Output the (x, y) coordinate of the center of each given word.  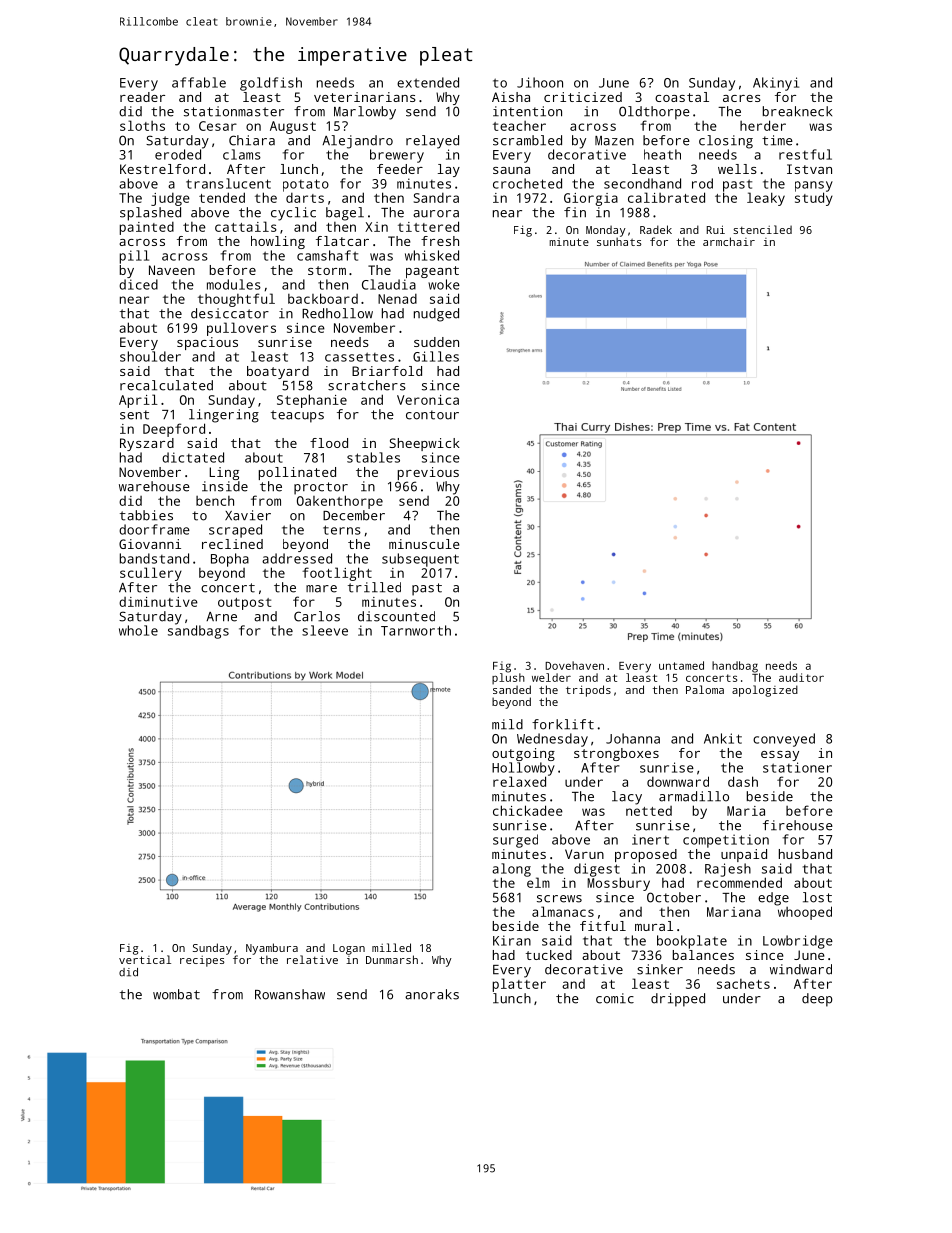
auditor (801, 677)
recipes (202, 961)
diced (138, 284)
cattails (246, 226)
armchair (729, 241)
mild (507, 724)
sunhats (619, 241)
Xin (376, 227)
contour (432, 415)
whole (138, 630)
